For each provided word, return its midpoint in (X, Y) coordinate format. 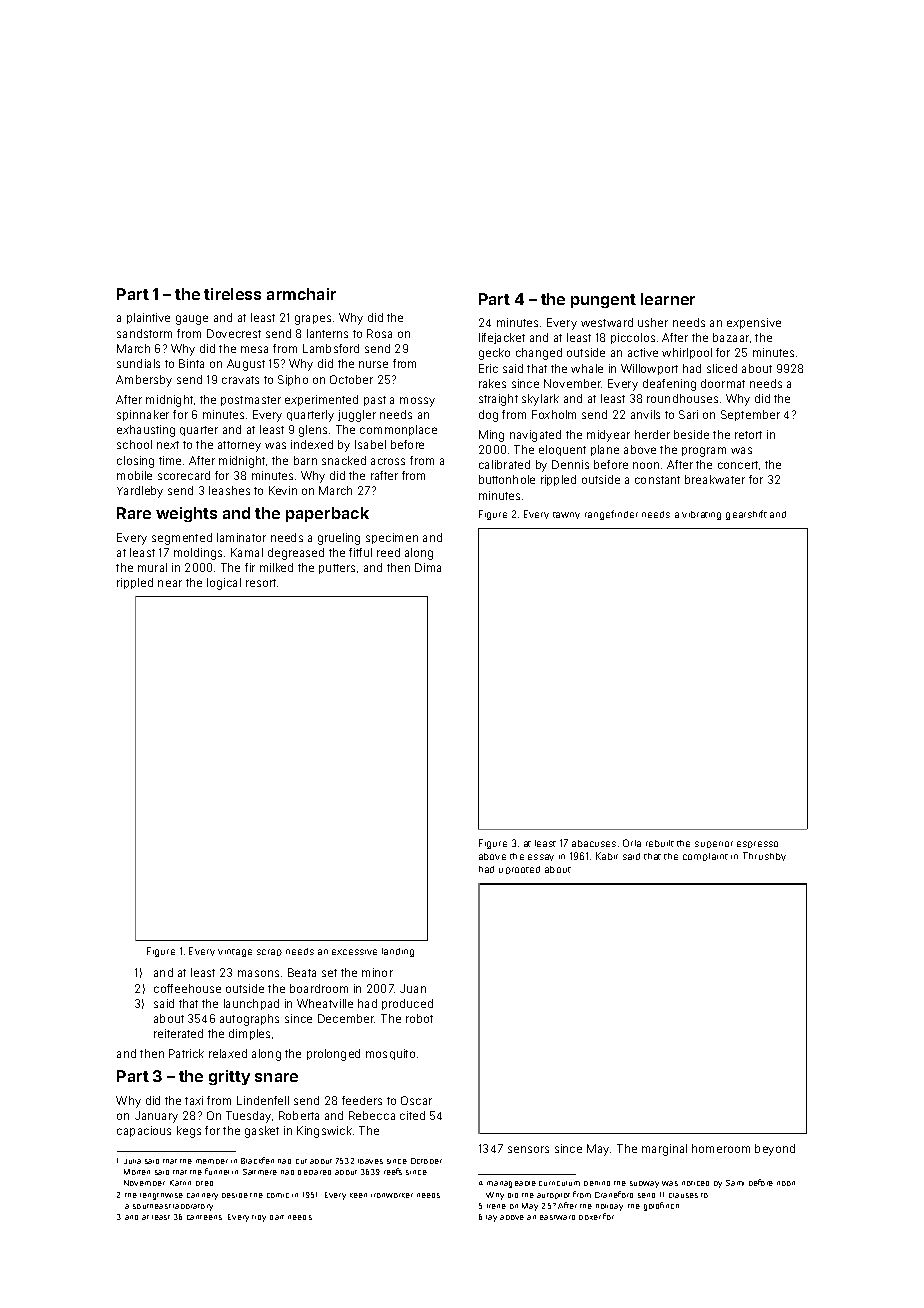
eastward (557, 1217)
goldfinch (661, 1206)
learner (668, 299)
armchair (301, 294)
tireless (232, 294)
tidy (259, 1218)
